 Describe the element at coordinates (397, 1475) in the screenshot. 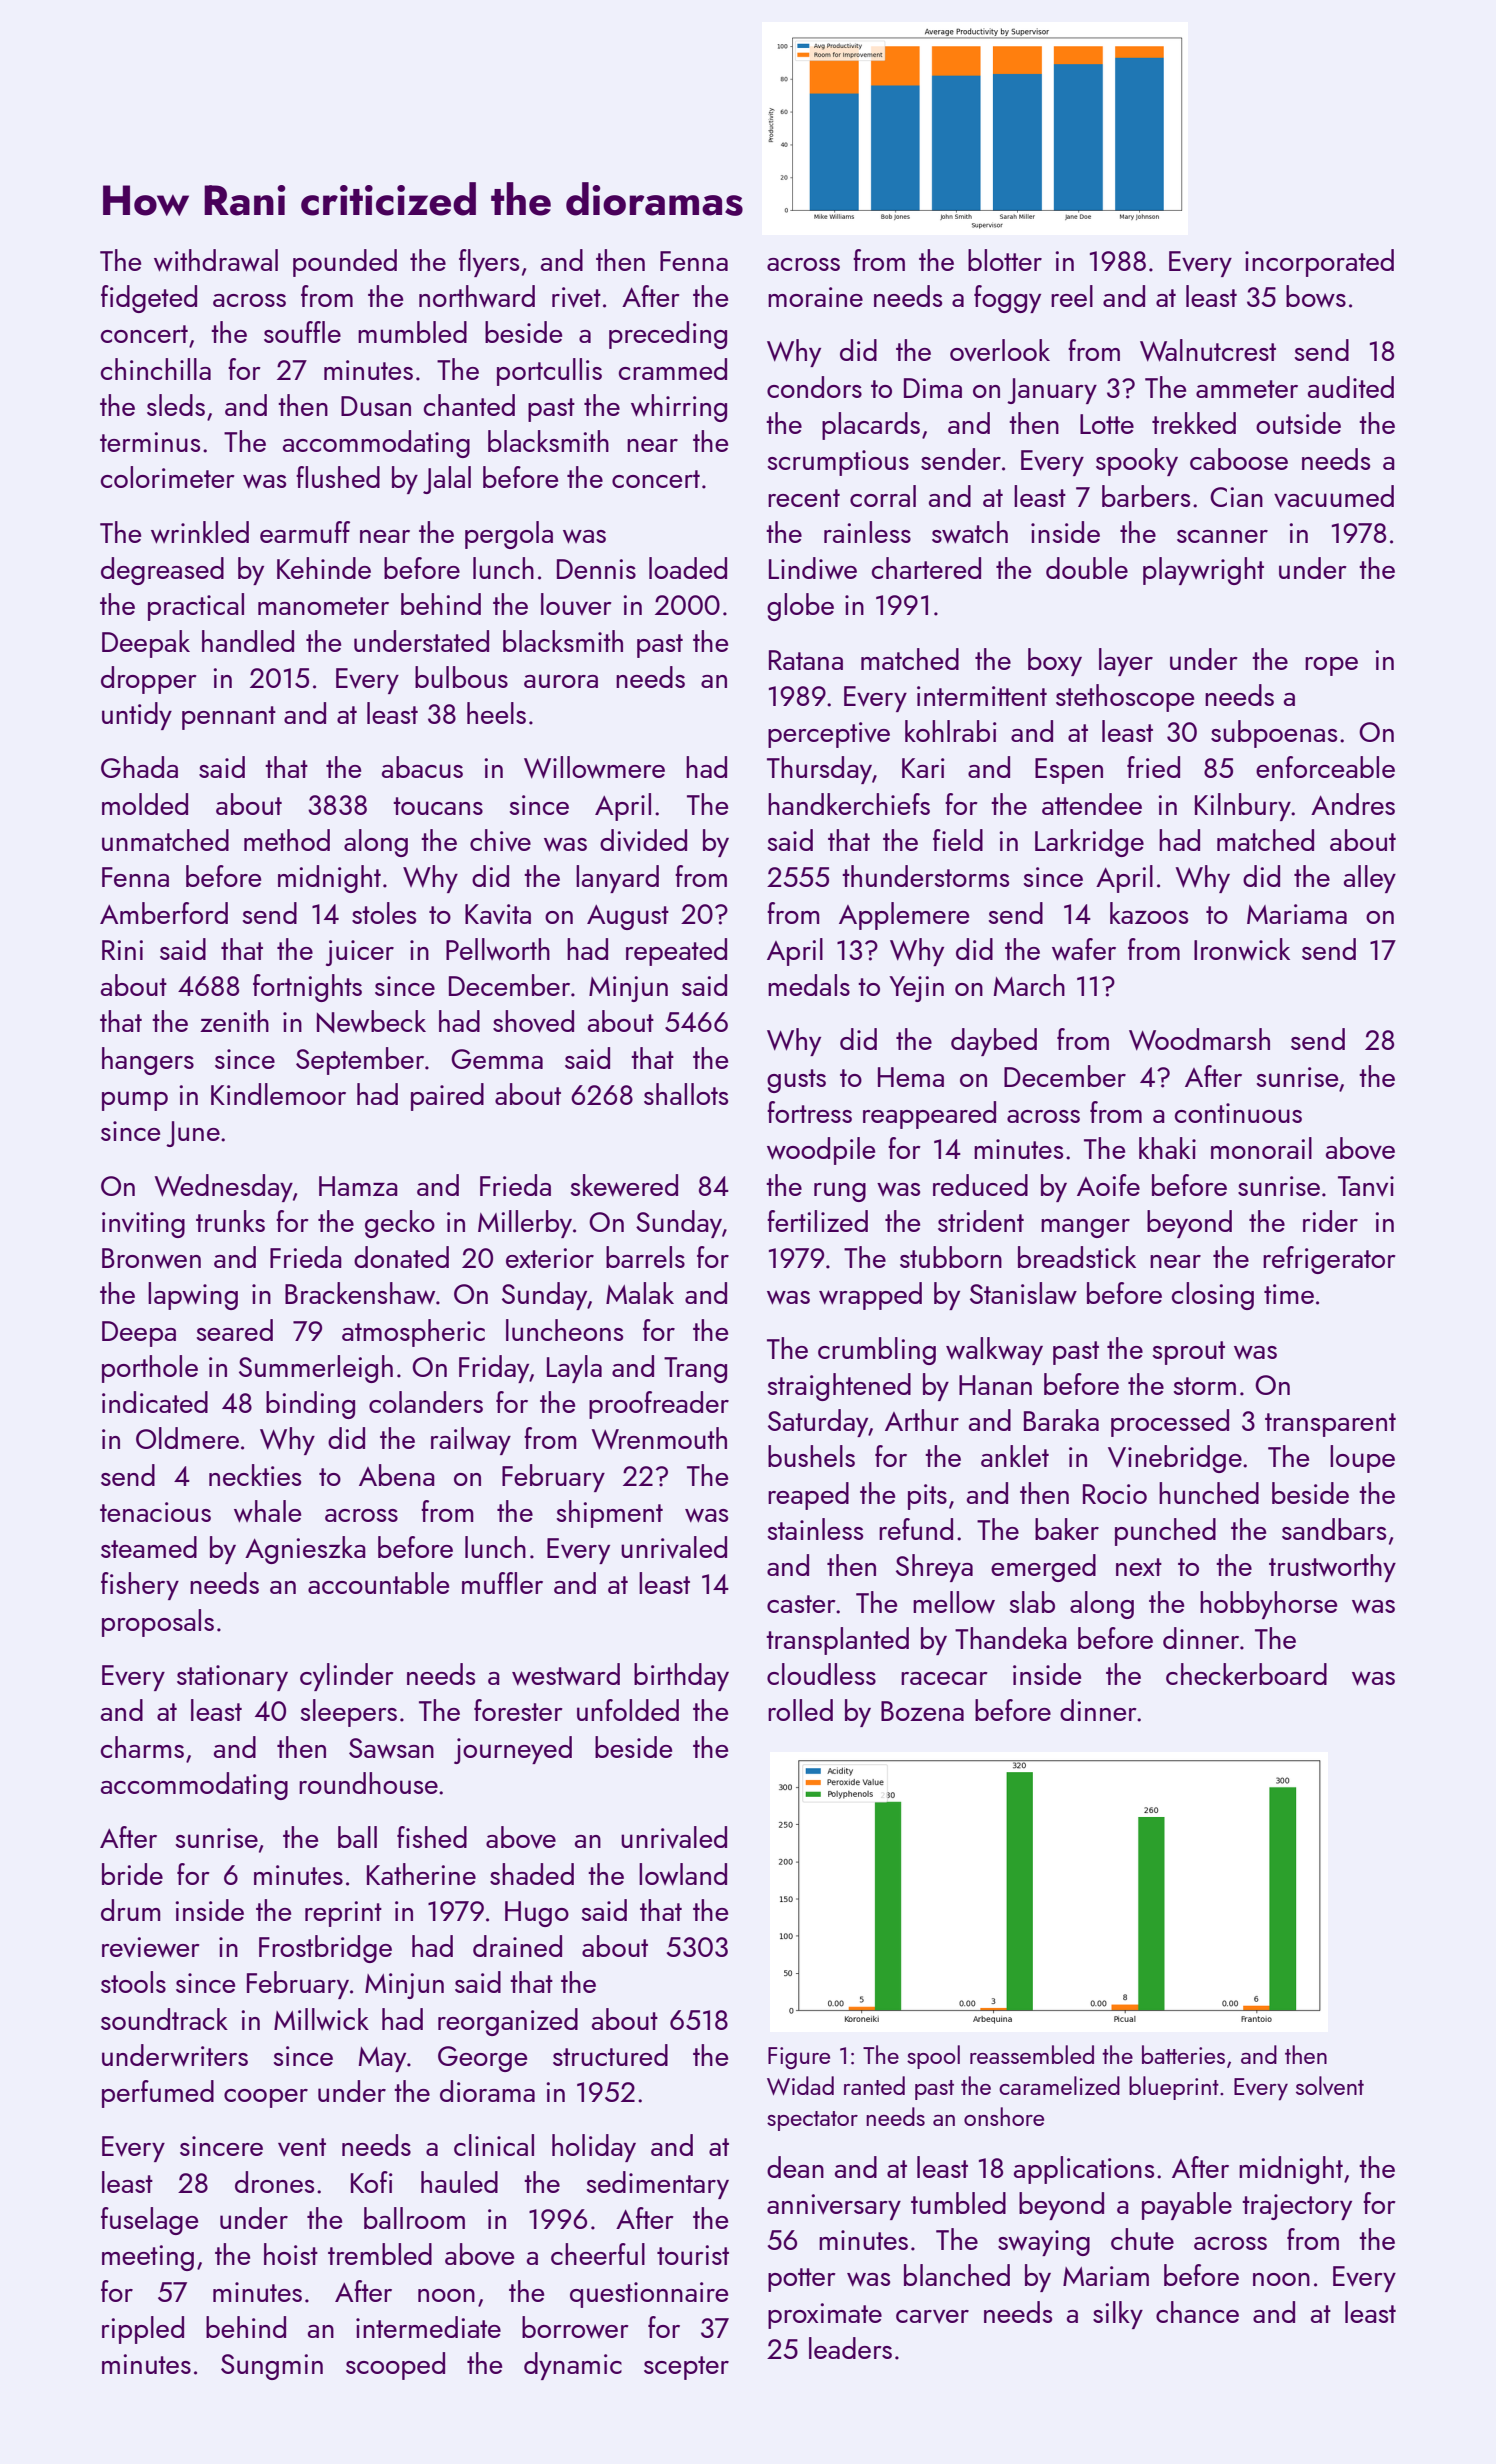

I see `Abena` at that location.
